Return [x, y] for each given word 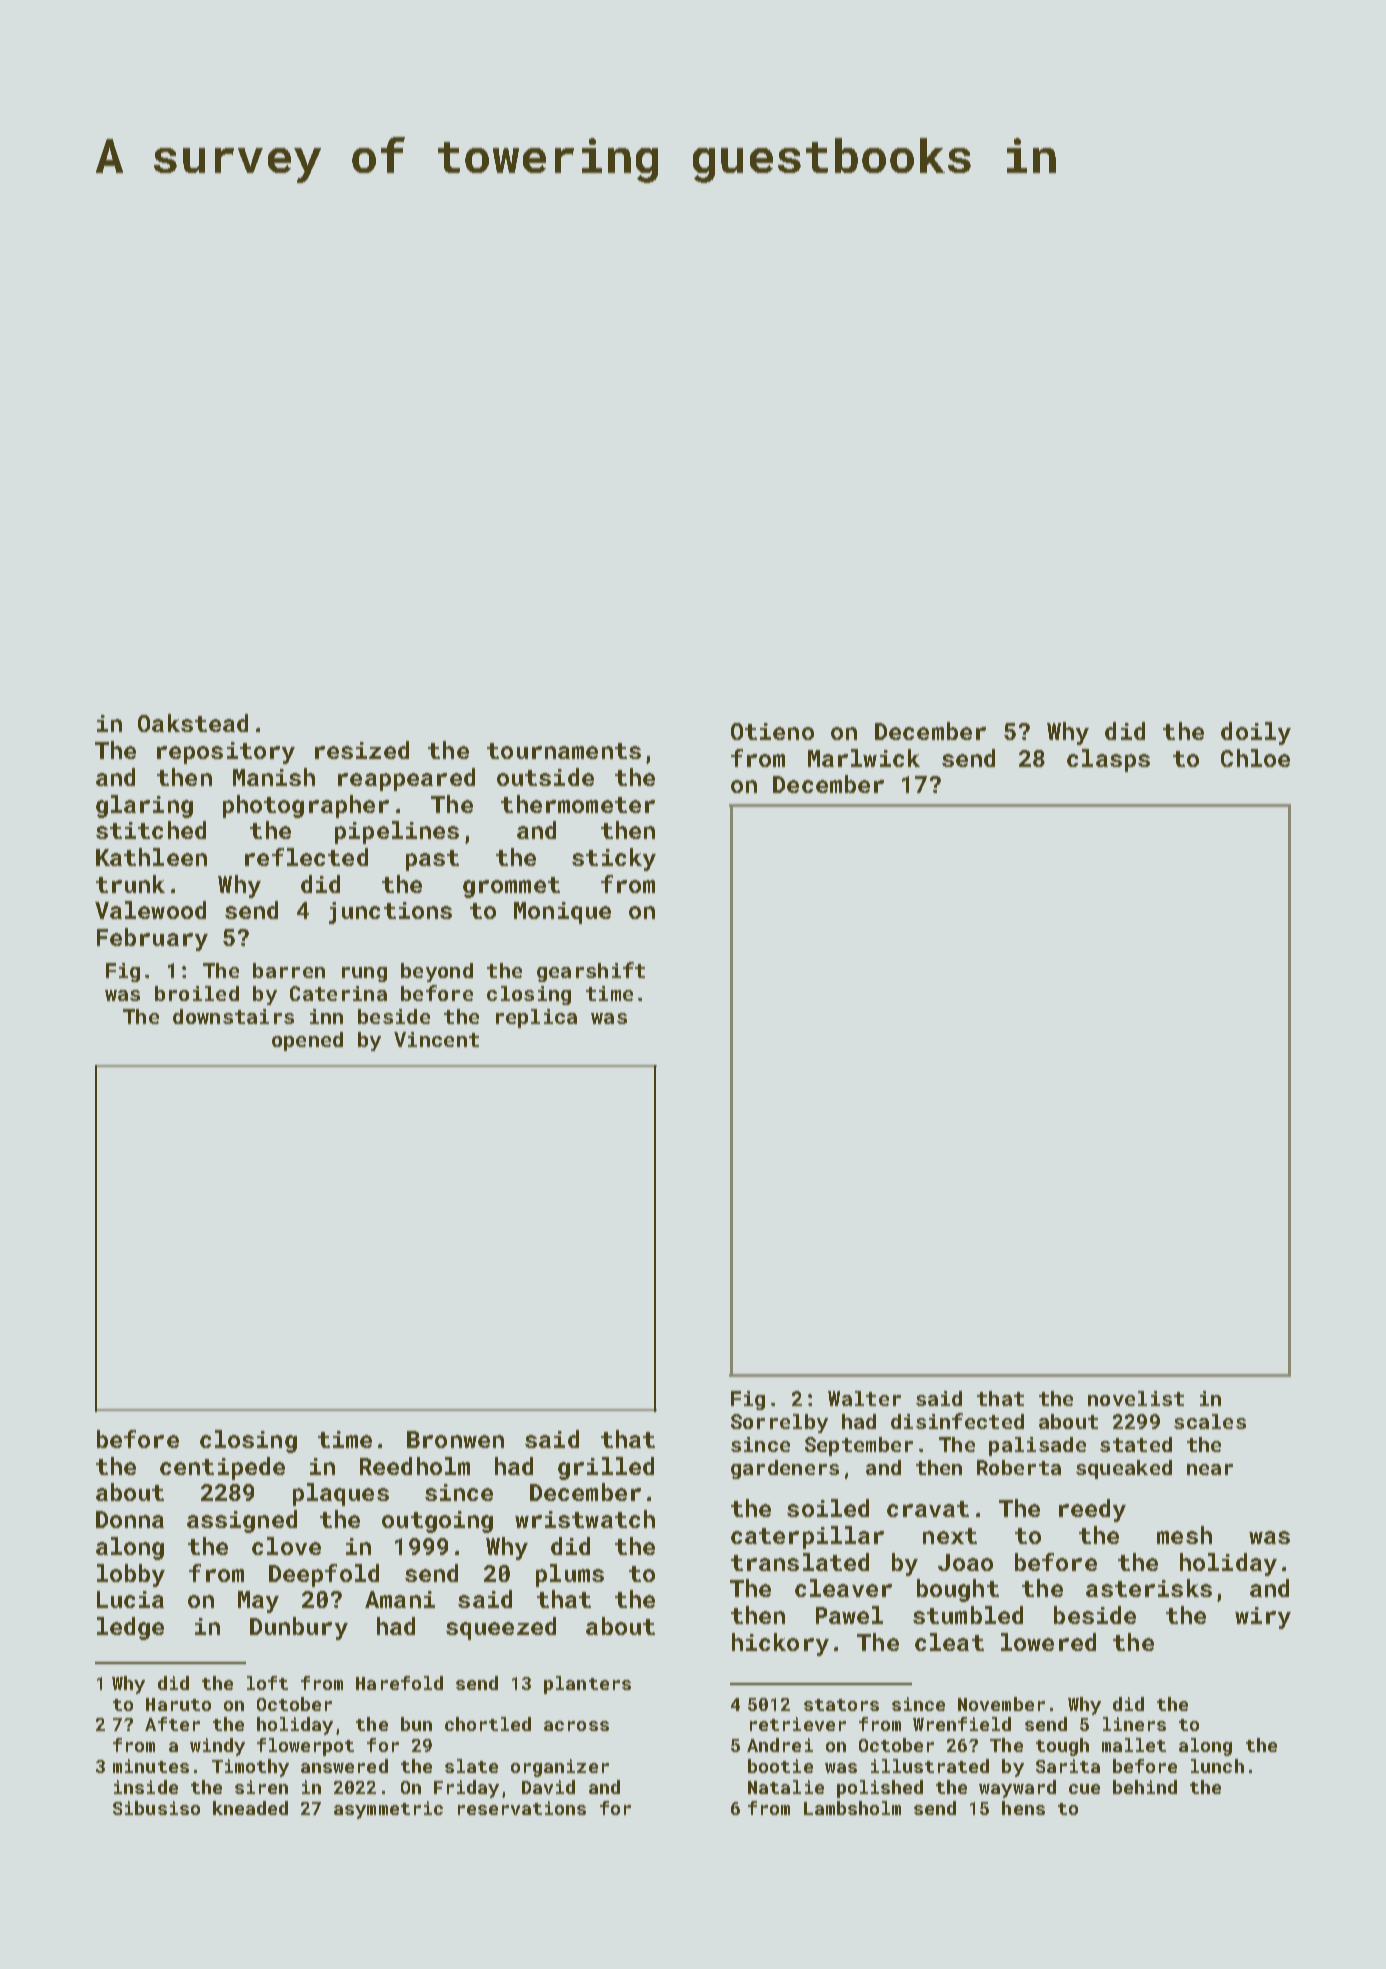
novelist [1136, 1398]
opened [307, 1041]
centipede [222, 1468]
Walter [864, 1398]
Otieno [772, 731]
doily [1256, 733]
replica [536, 1018]
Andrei [780, 1745]
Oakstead [193, 723]
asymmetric [388, 1810]
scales [1210, 1421]
